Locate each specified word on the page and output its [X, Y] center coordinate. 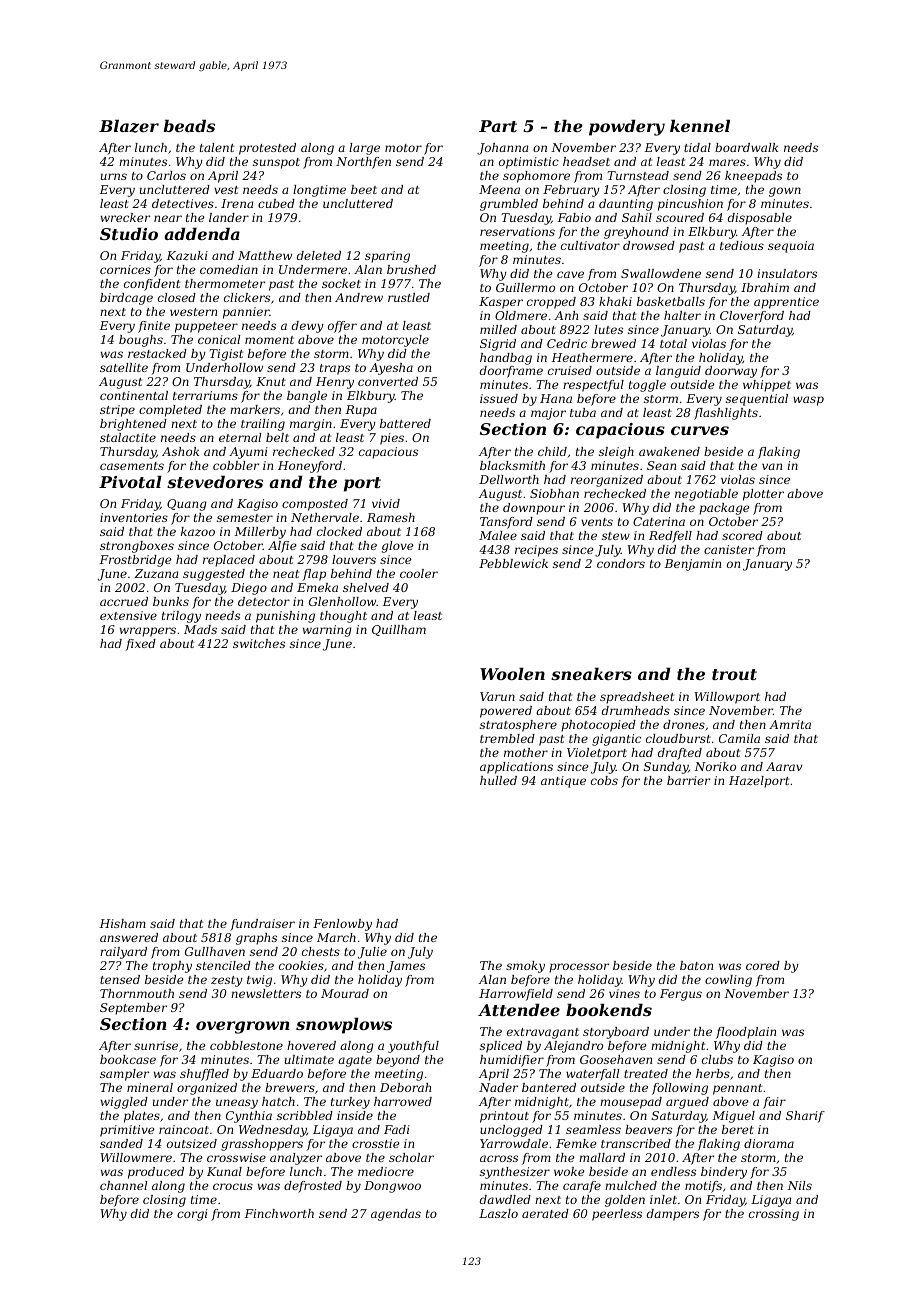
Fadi [397, 1129]
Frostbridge [136, 561]
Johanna [502, 149]
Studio [129, 233]
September [133, 1009]
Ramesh [391, 517]
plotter [763, 495]
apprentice [786, 303]
